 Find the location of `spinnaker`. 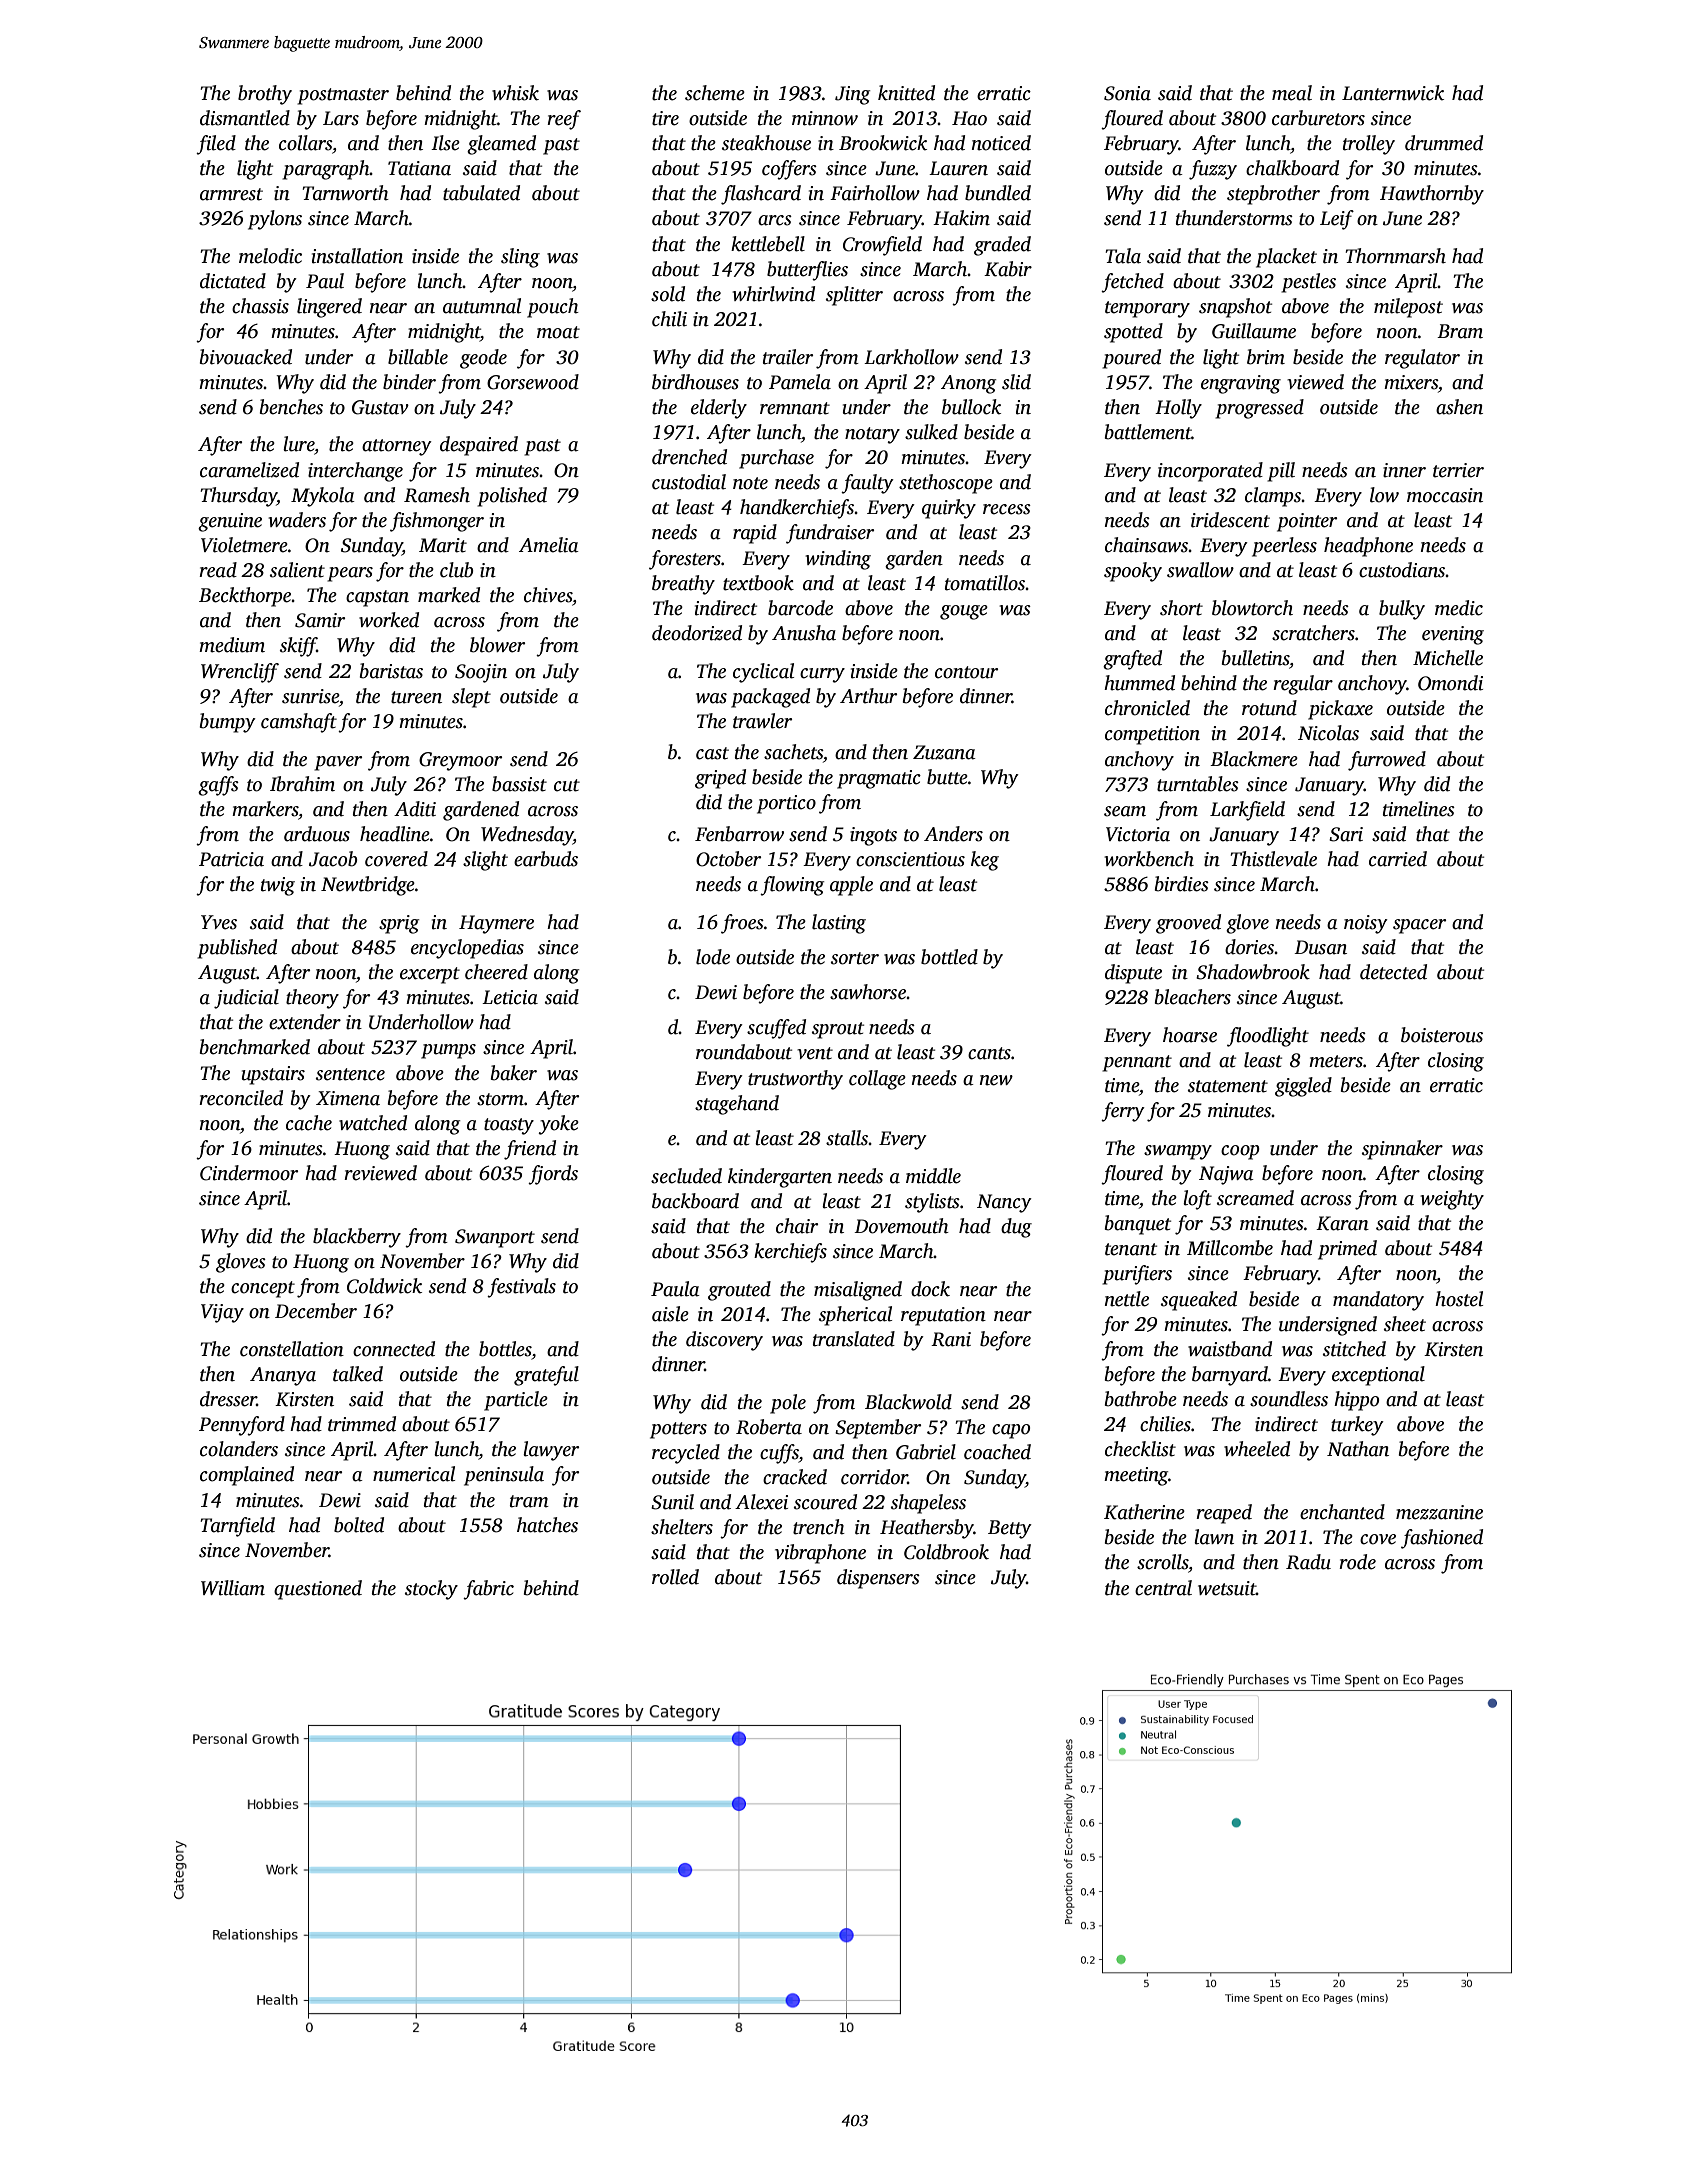

spinnaker is located at coordinates (1402, 1150).
